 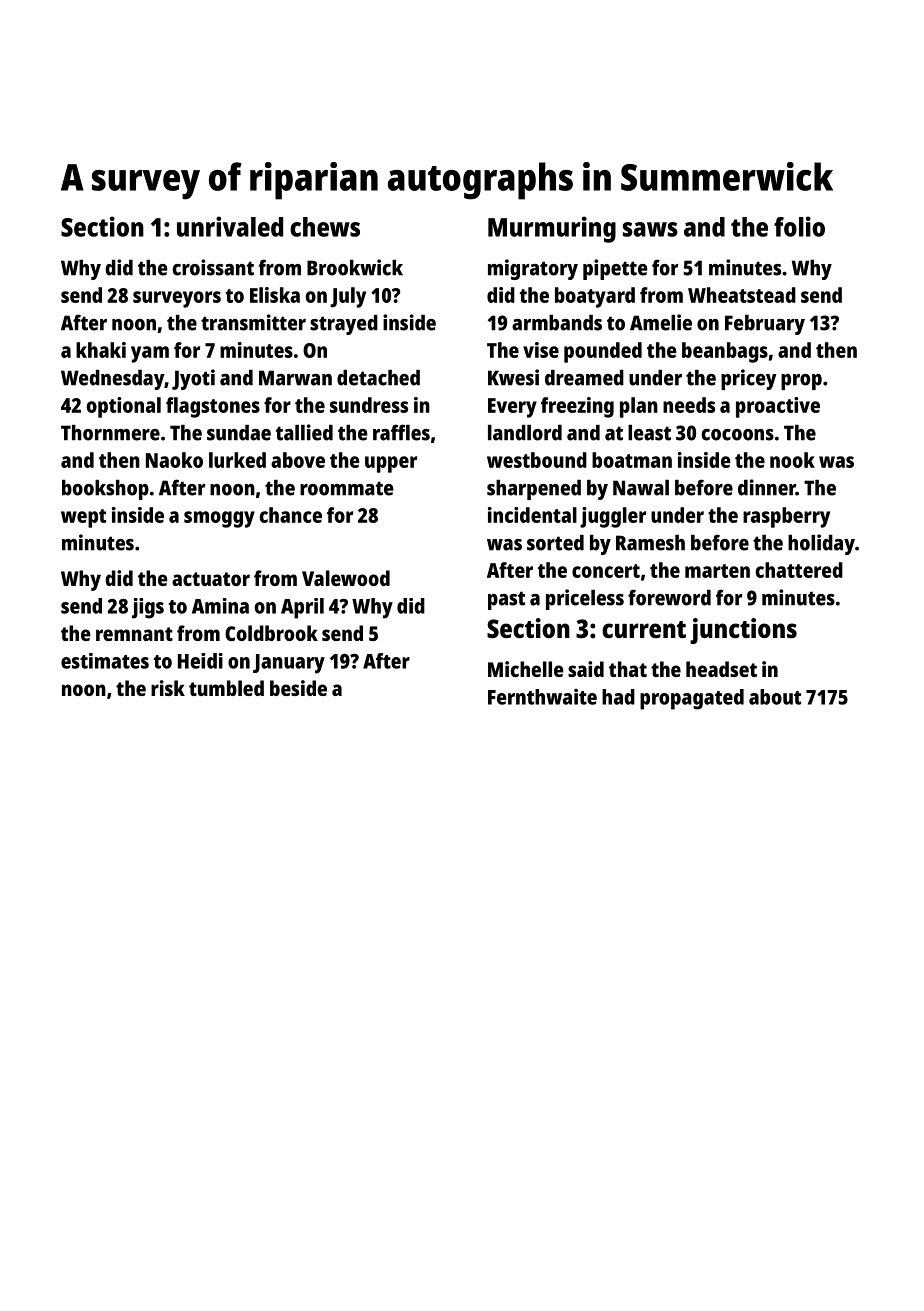 I want to click on holiday, so click(x=821, y=544).
